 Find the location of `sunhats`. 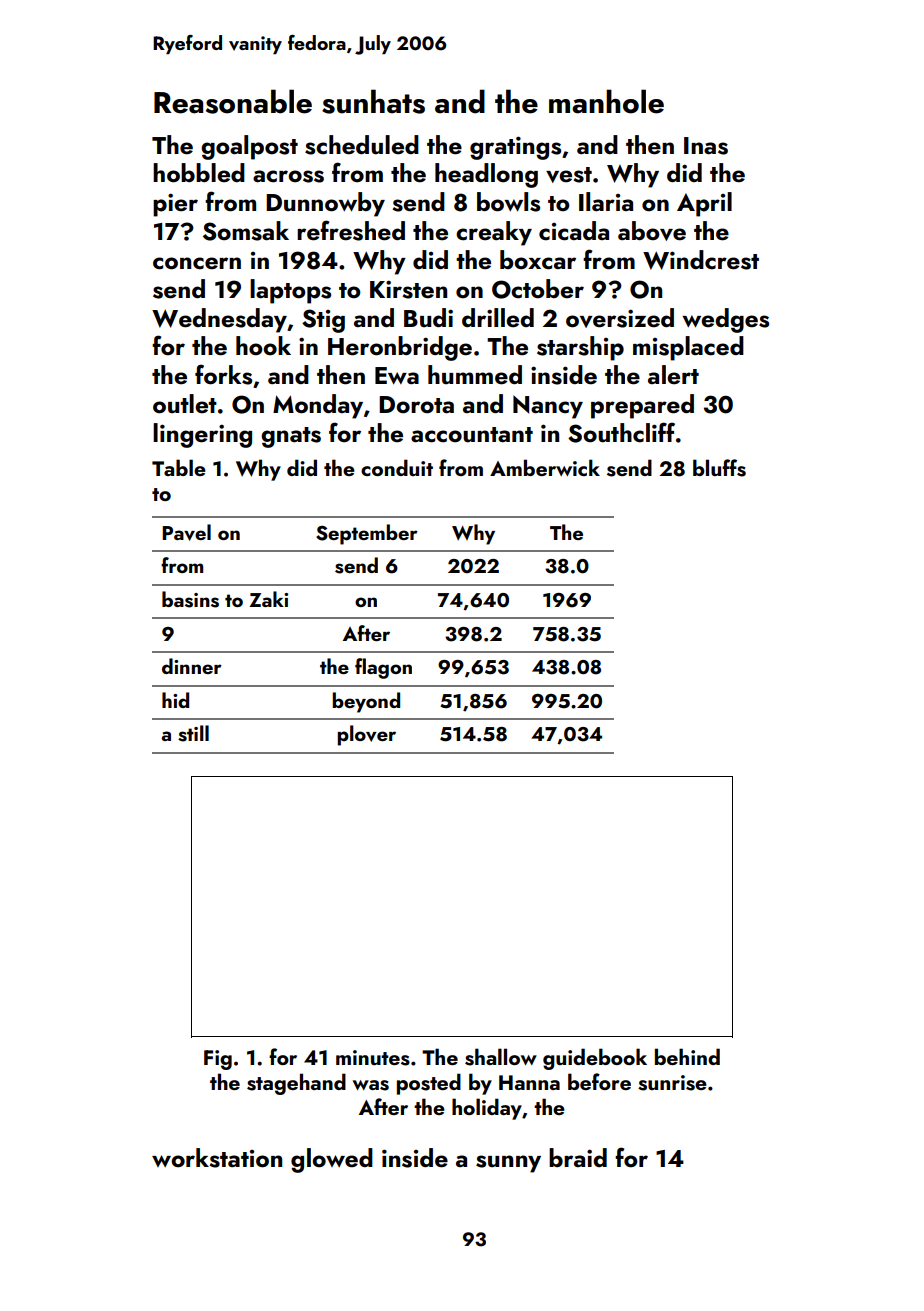

sunhats is located at coordinates (373, 101).
